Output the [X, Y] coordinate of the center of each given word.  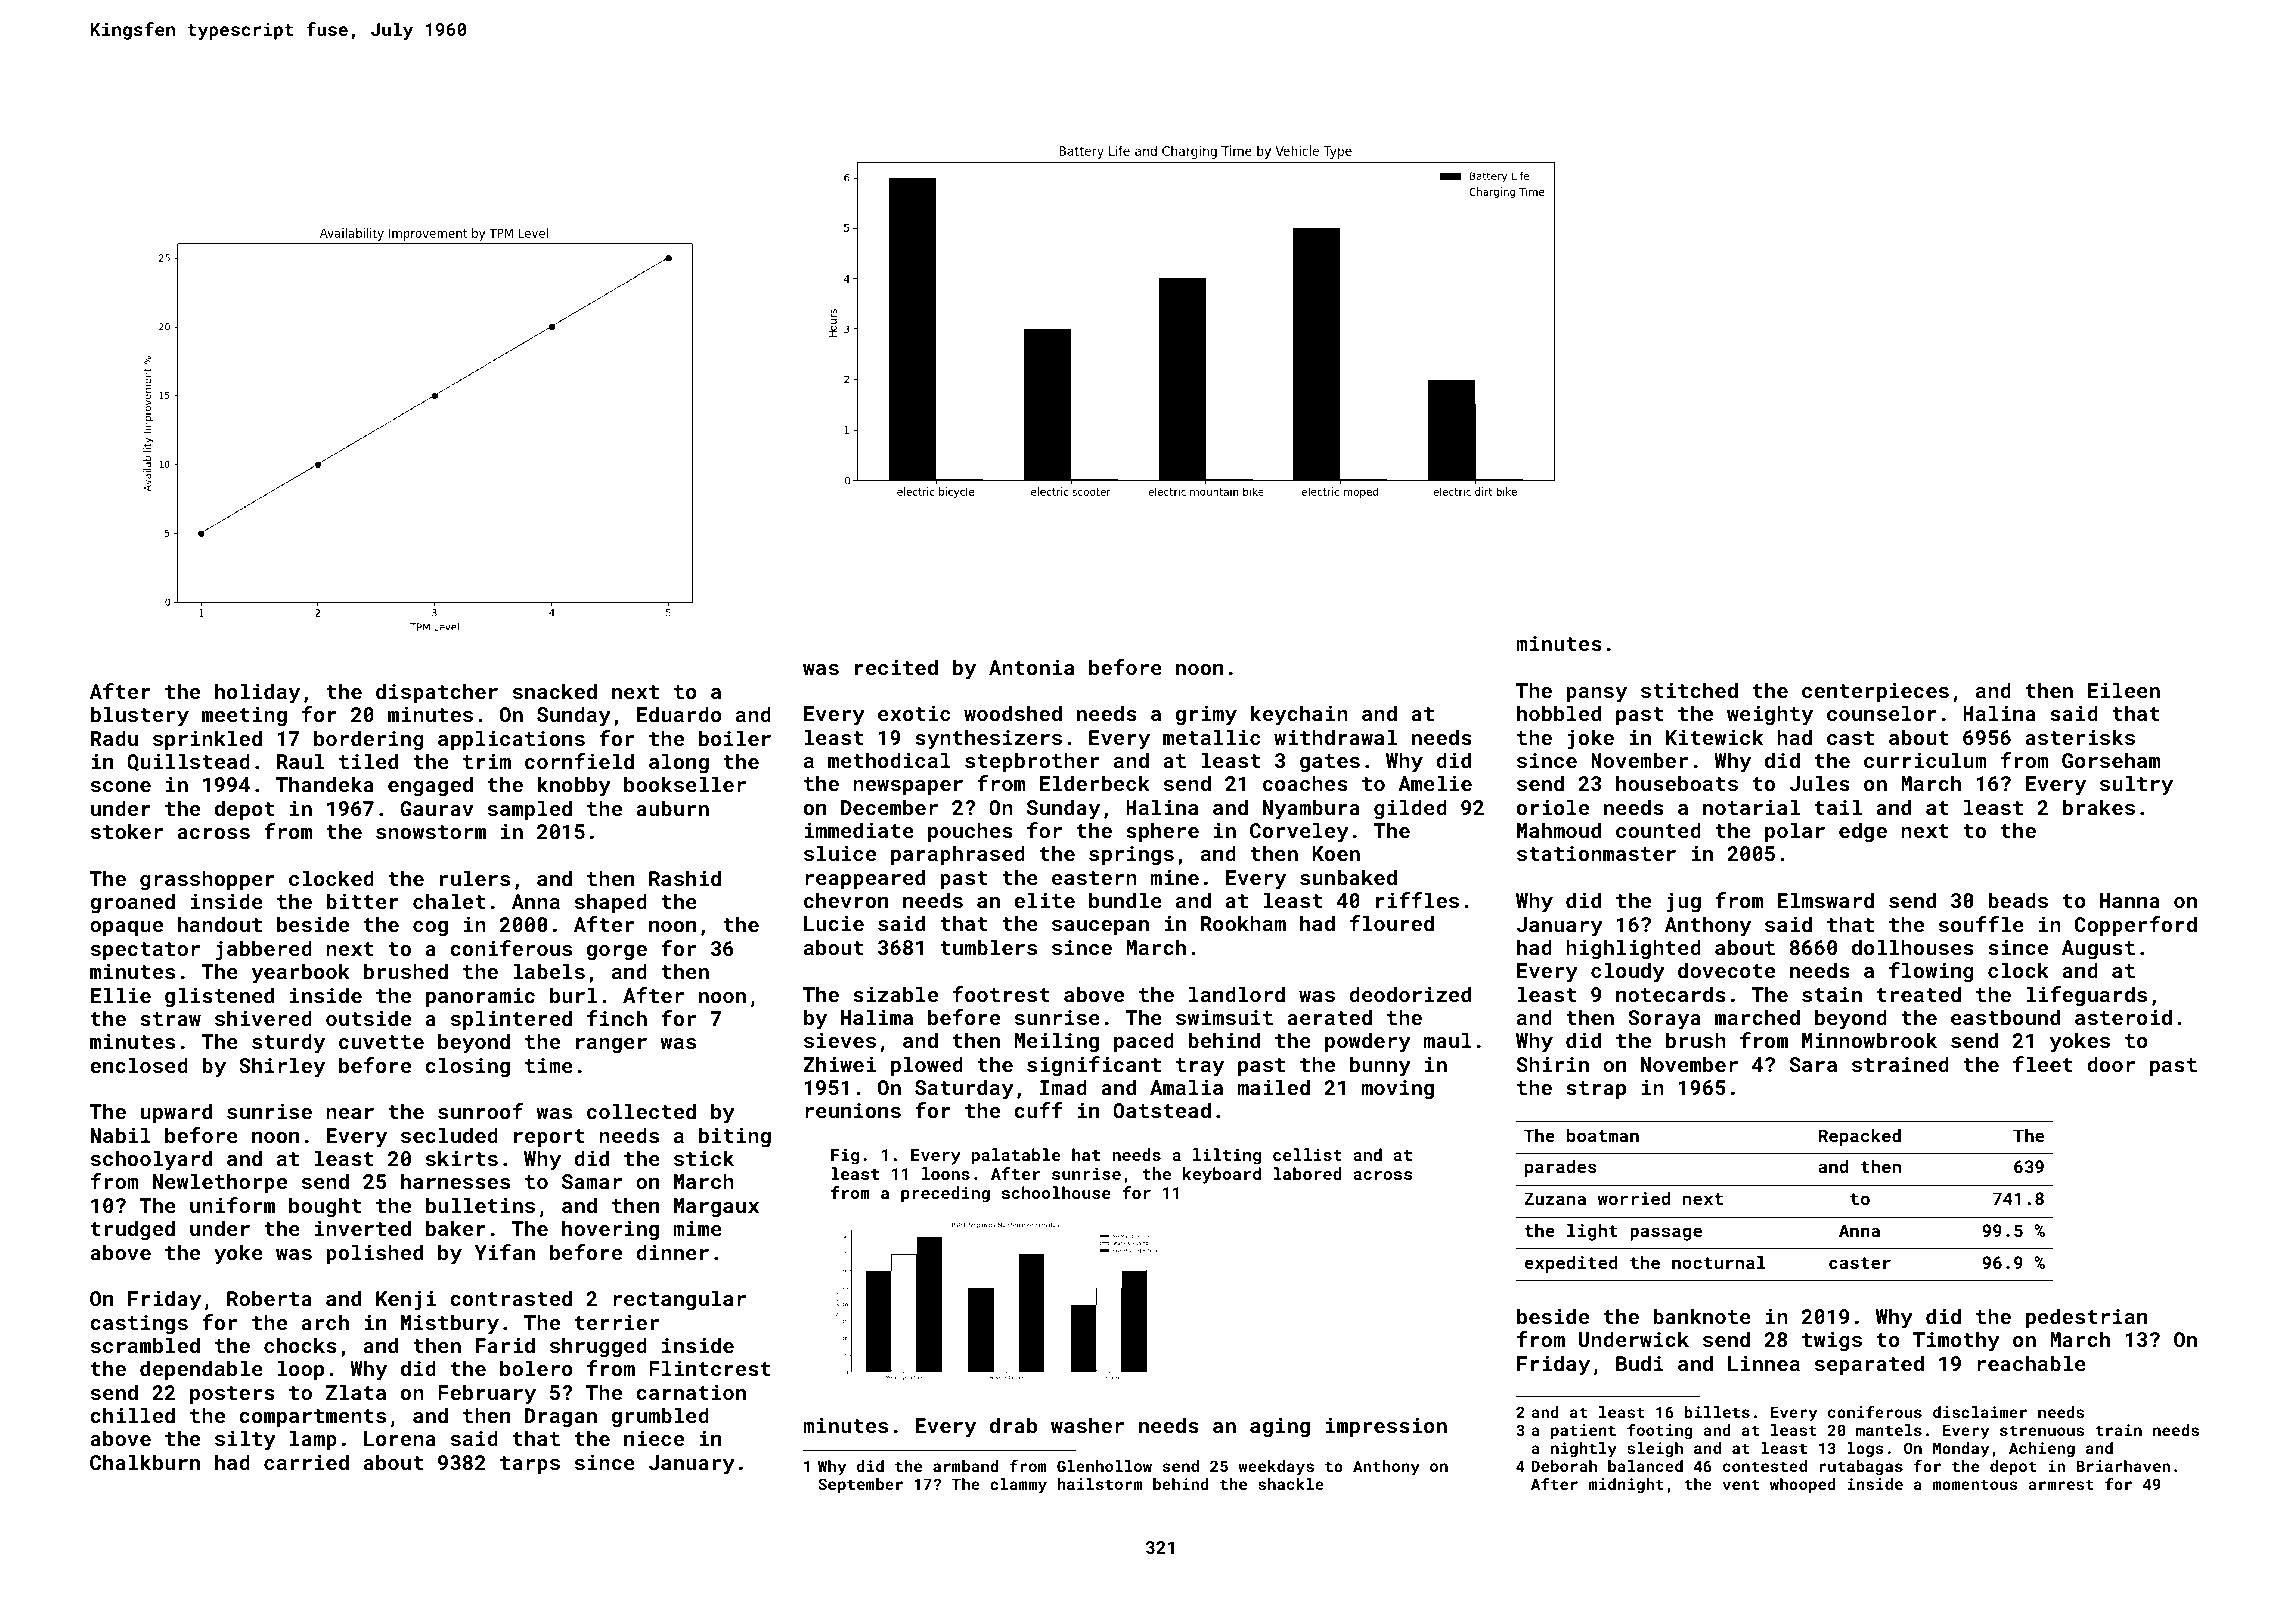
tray [1200, 1067]
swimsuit [1224, 1017]
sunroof [480, 1111]
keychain [1299, 715]
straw [170, 1019]
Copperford [2136, 926]
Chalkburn [145, 1462]
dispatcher [437, 693]
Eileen [2124, 690]
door [2111, 1064]
